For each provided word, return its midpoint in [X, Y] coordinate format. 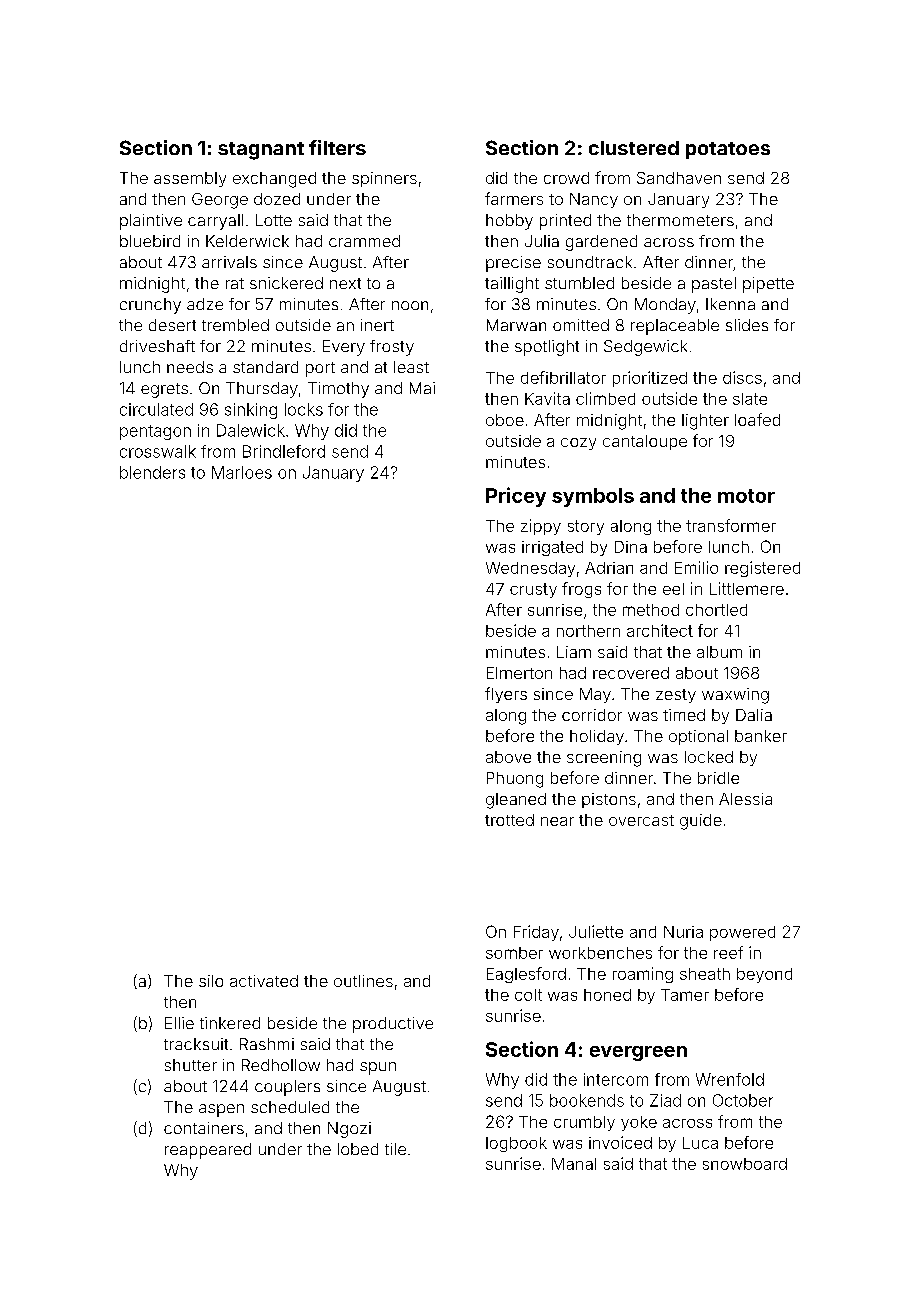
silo [211, 981]
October [743, 1100]
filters [337, 147]
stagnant [261, 151]
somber [514, 953]
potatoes [728, 150]
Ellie [179, 1023]
